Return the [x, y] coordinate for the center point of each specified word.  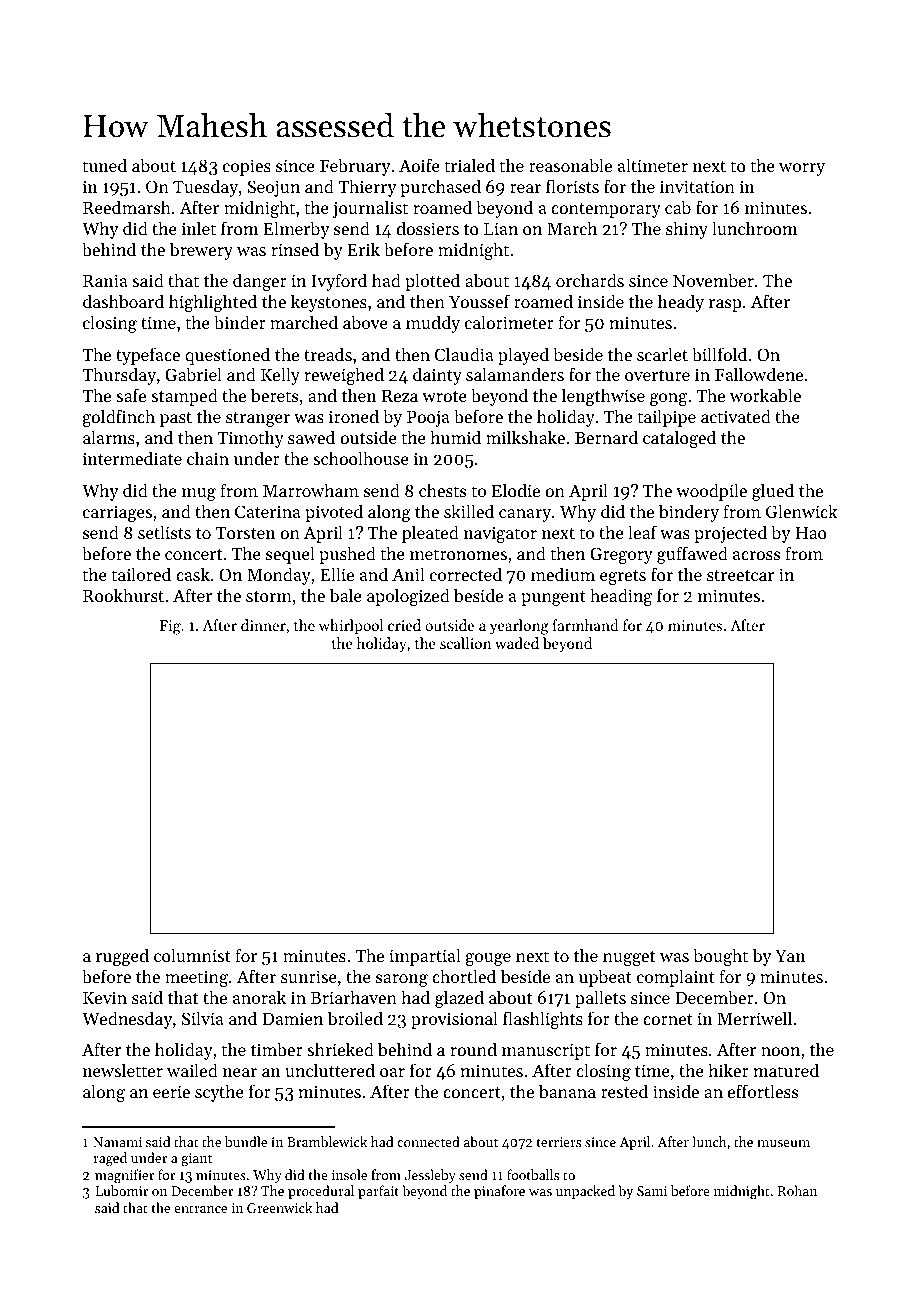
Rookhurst [123, 595]
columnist [192, 955]
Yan [790, 956]
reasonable [570, 165]
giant [196, 1159]
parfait [378, 1192]
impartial [425, 957]
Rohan [797, 1190]
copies [247, 167]
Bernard [606, 437]
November [713, 280]
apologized [408, 597]
